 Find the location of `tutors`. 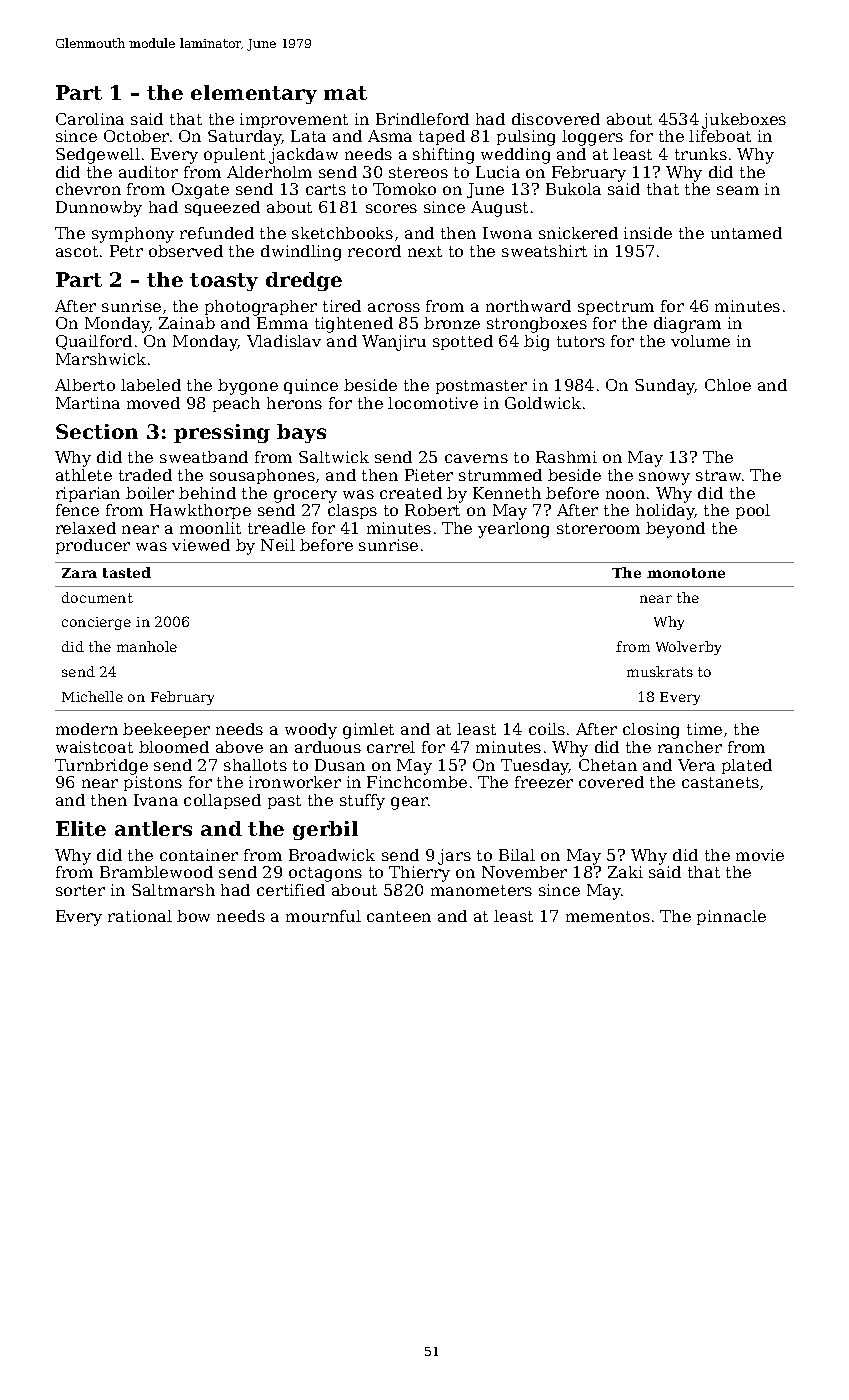

tutors is located at coordinates (581, 341).
